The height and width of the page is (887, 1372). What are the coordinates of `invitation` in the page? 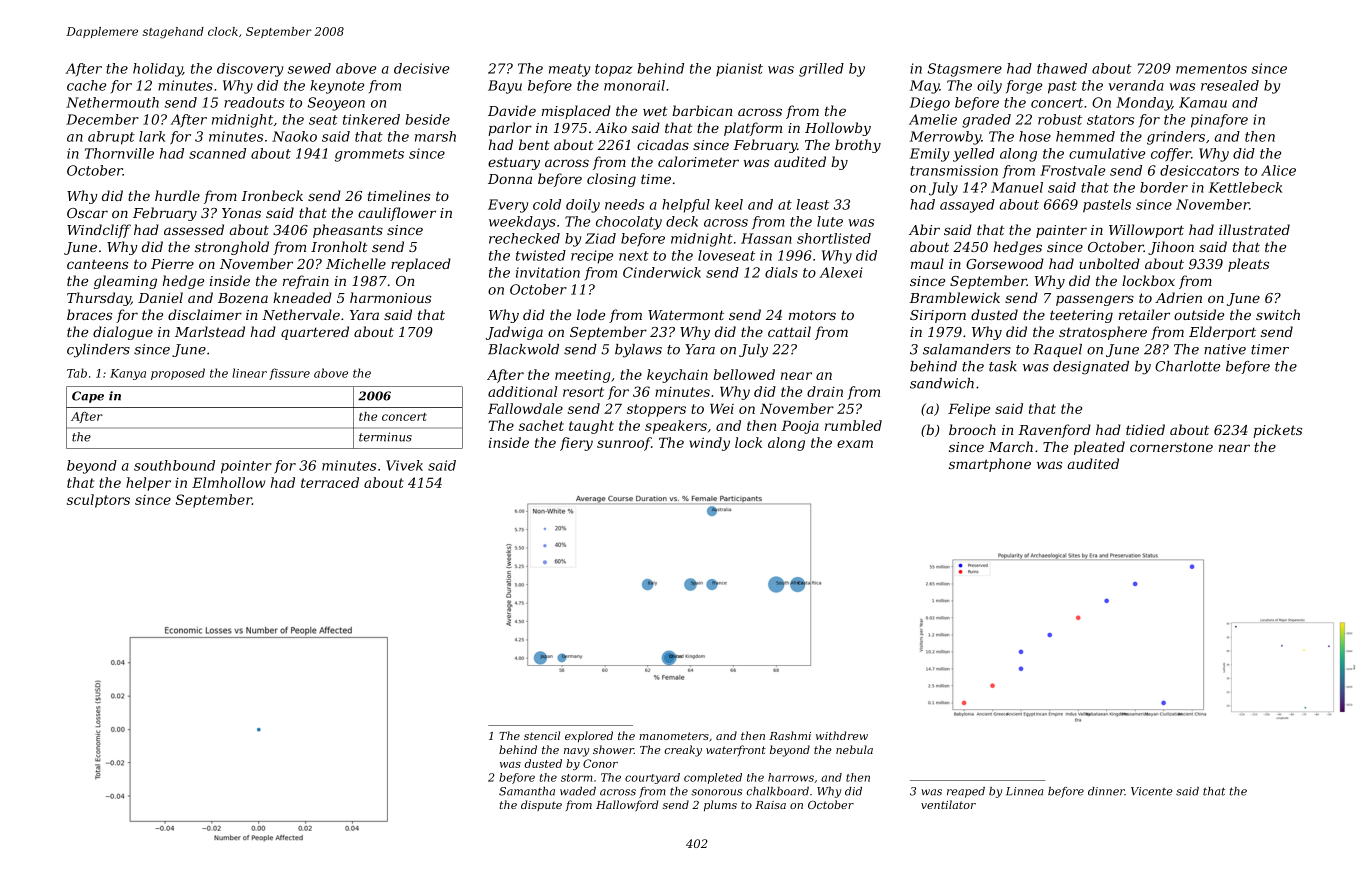 It's located at (548, 272).
